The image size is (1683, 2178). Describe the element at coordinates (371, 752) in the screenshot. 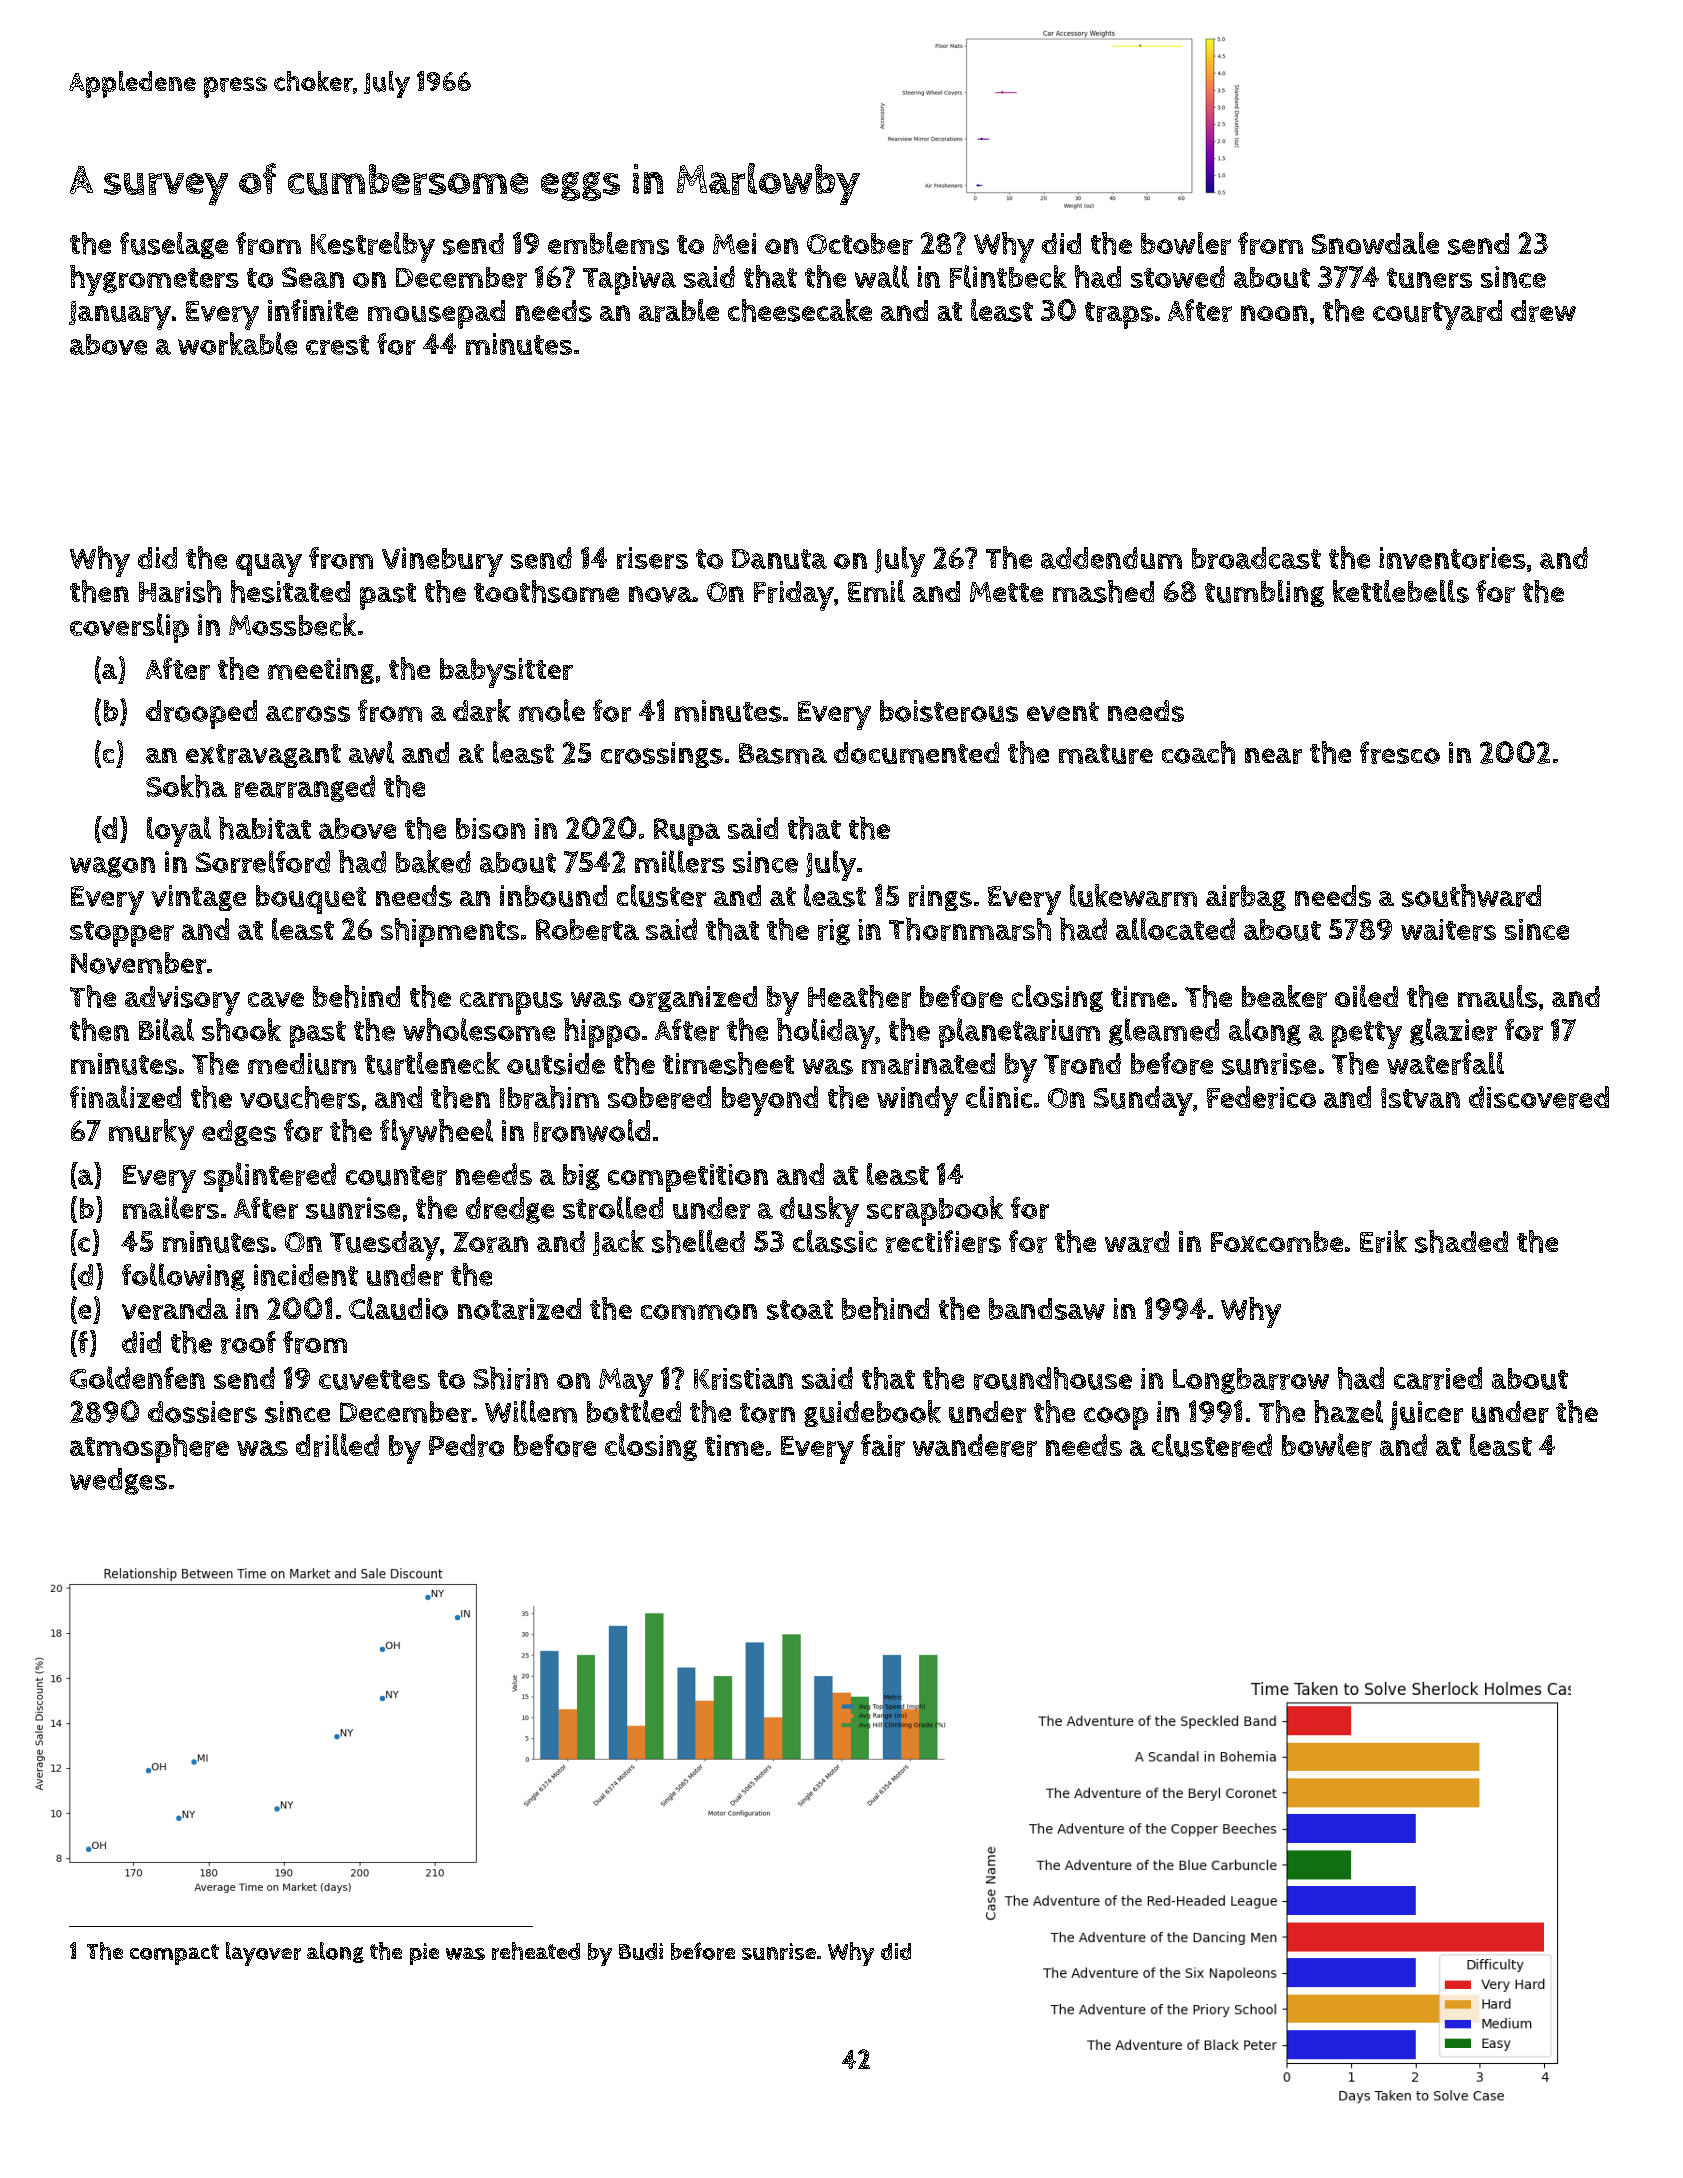

I see `awl` at that location.
